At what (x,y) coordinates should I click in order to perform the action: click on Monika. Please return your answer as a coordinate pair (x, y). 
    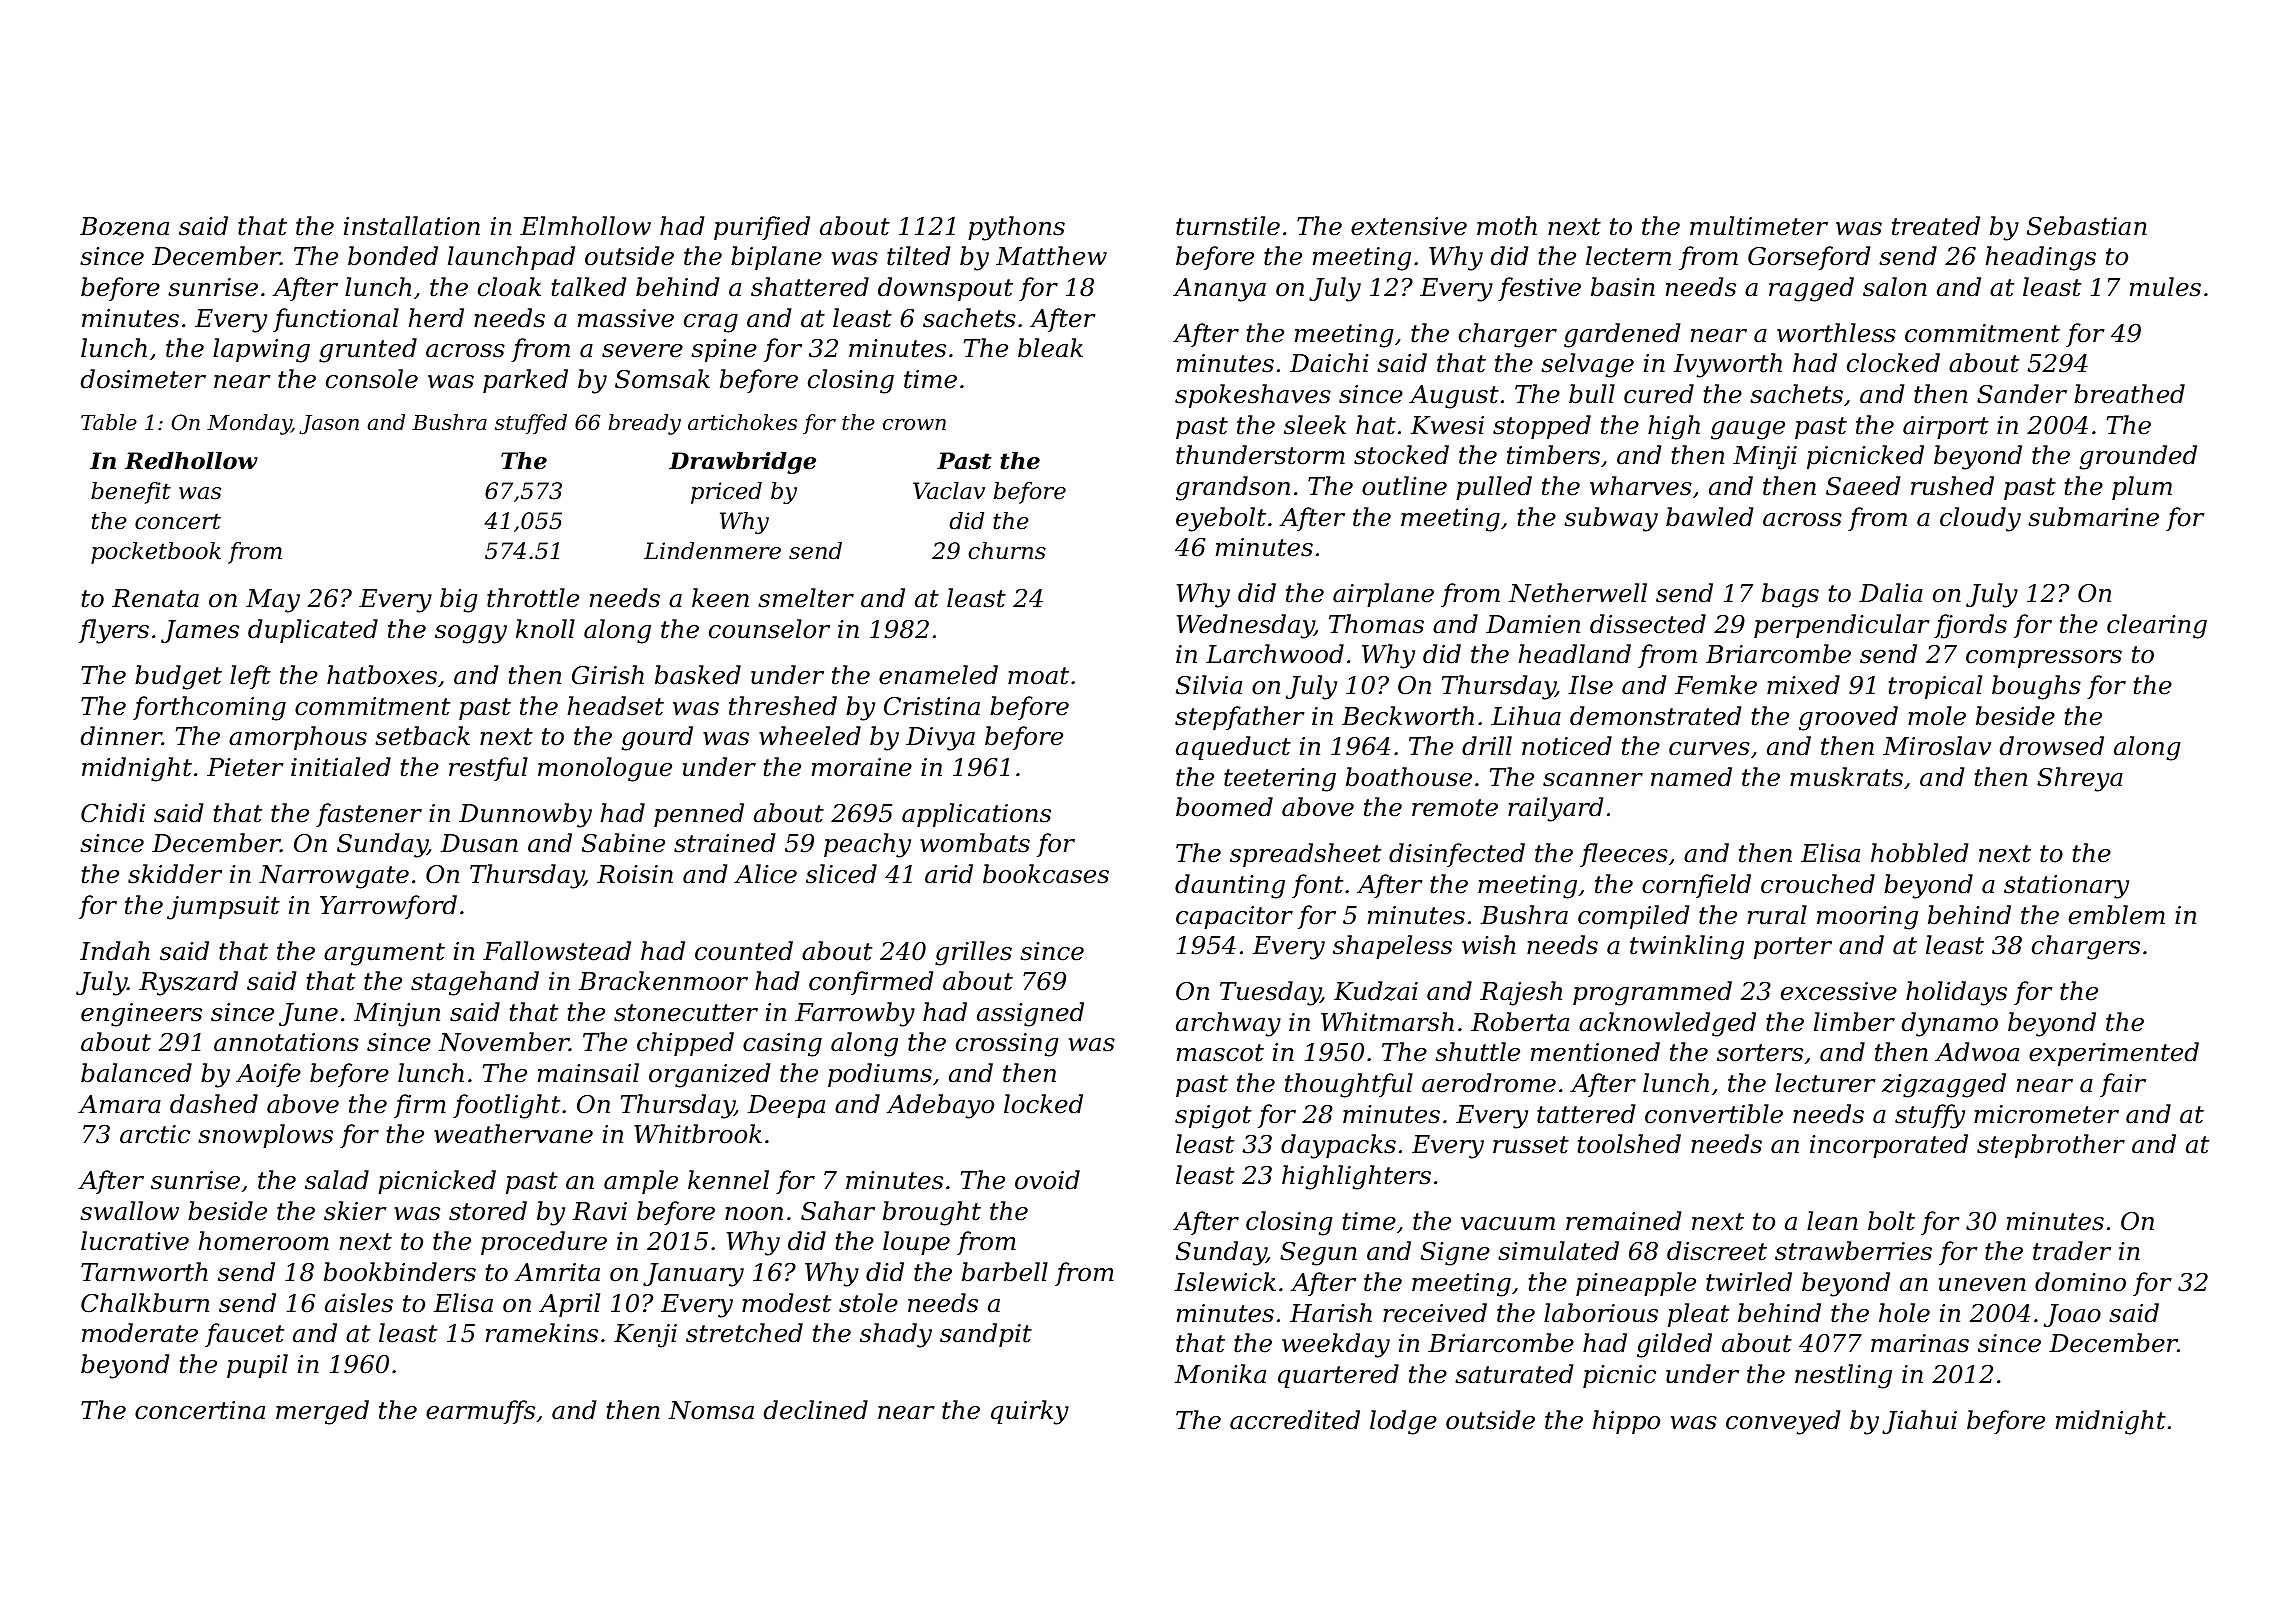
    Looking at the image, I should click on (1220, 1374).
